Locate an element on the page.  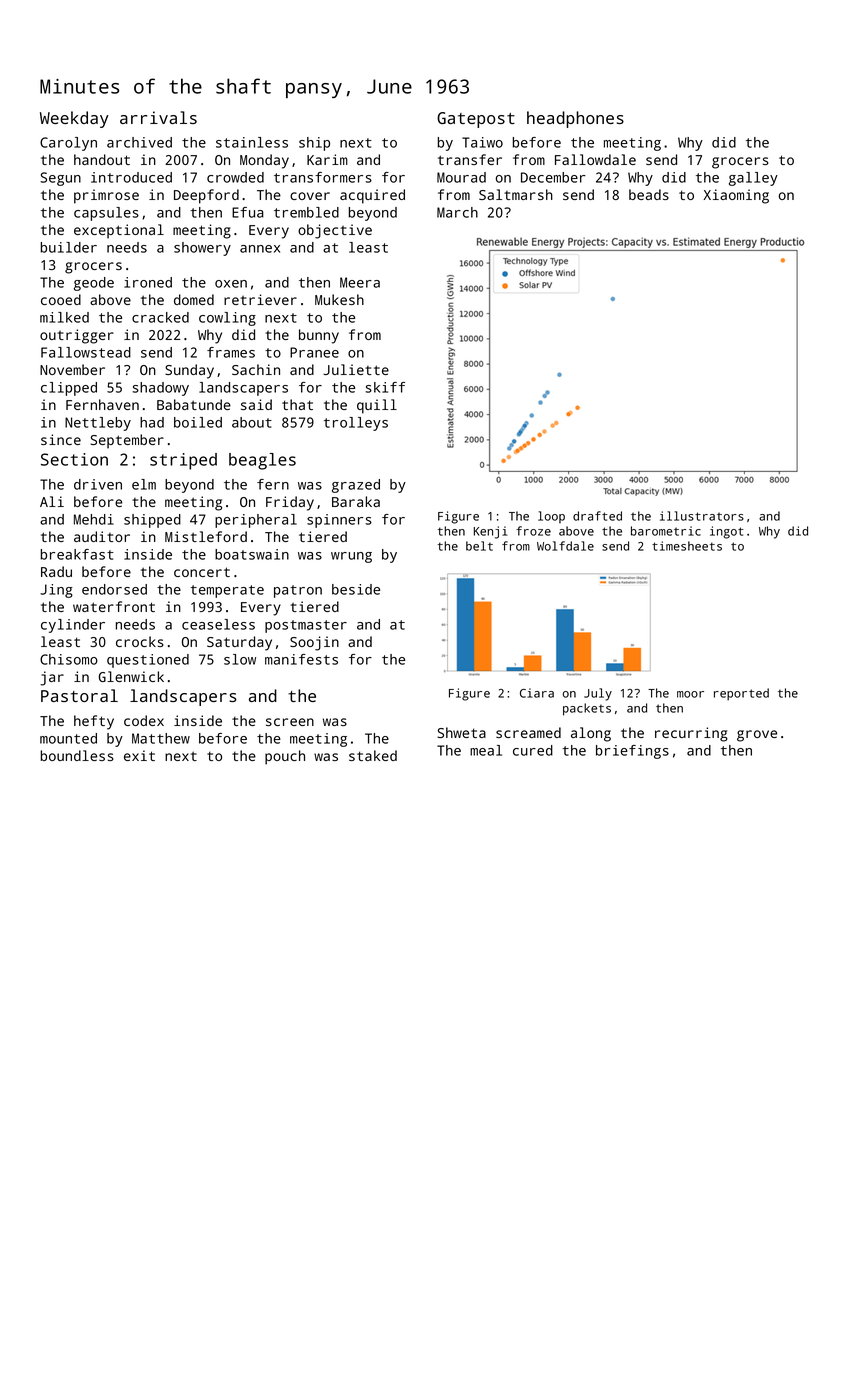
Efua is located at coordinates (248, 212).
